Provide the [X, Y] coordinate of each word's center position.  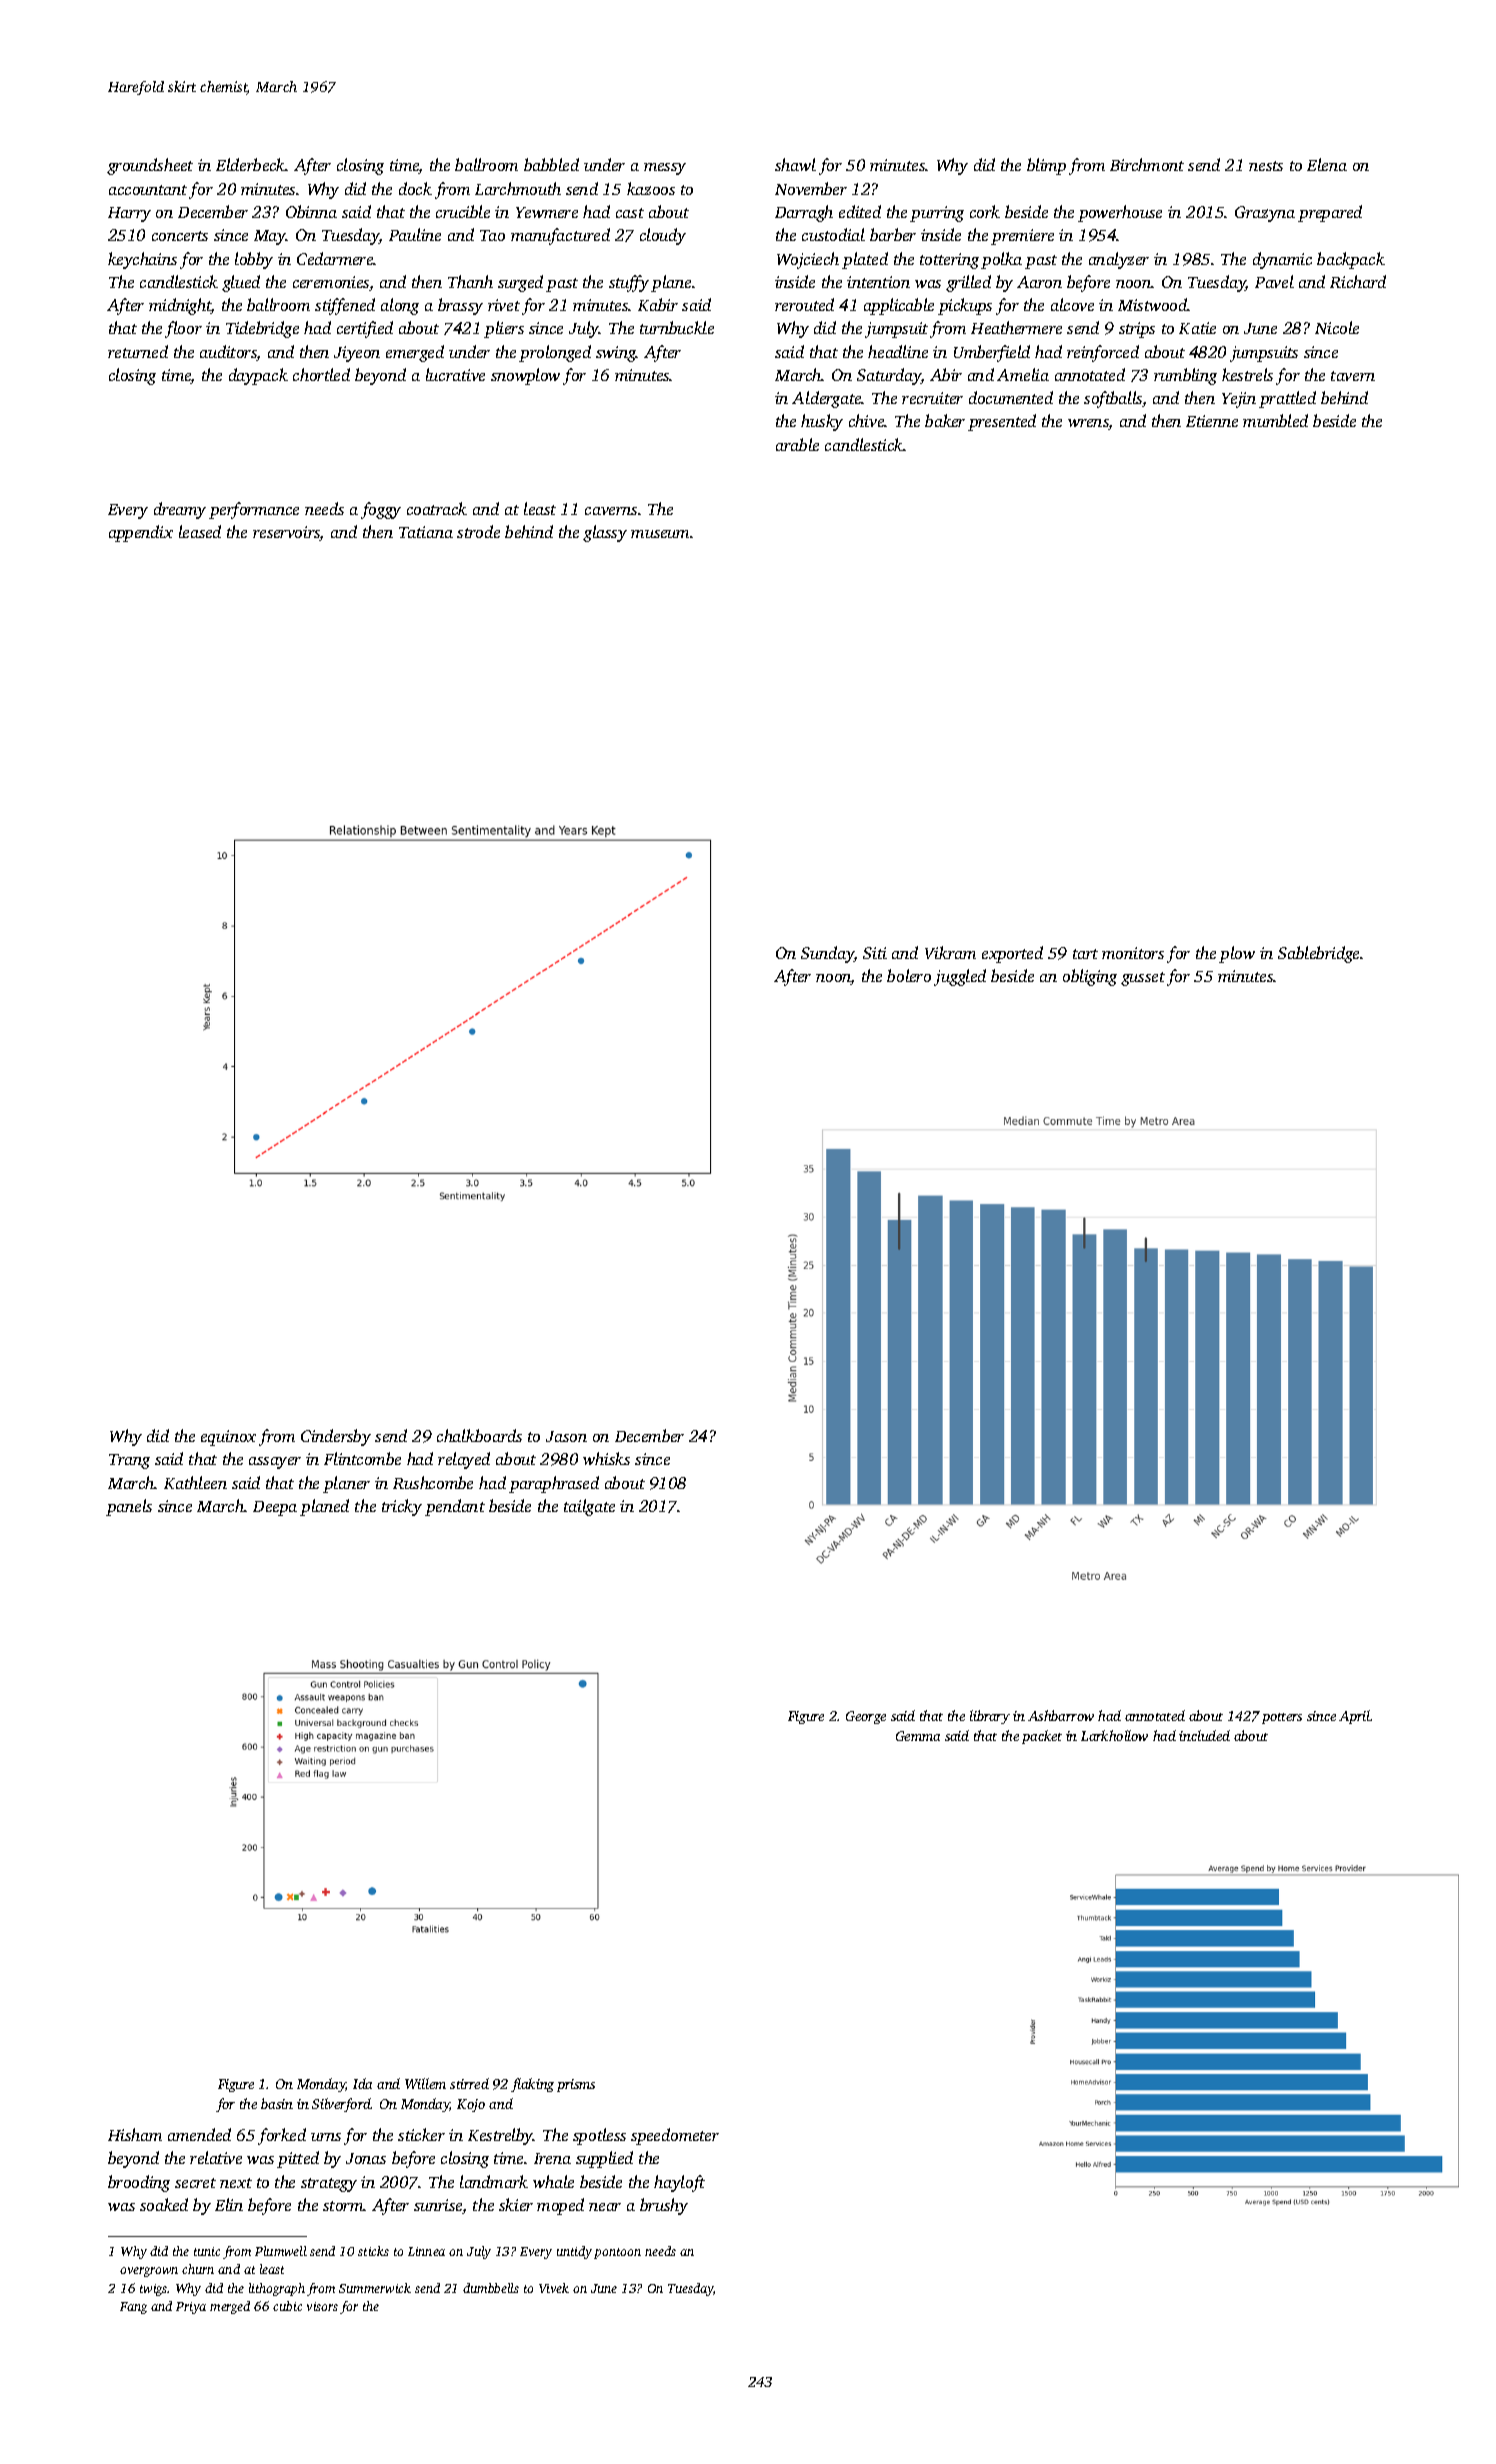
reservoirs [286, 533]
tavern [1353, 376]
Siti [875, 953]
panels [129, 1507]
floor [183, 329]
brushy [664, 2206]
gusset [1143, 979]
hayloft [679, 2183]
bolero [909, 975]
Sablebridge [1318, 954]
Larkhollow [1114, 1735]
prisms [576, 2085]
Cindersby [336, 1437]
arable [797, 444]
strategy [329, 2185]
